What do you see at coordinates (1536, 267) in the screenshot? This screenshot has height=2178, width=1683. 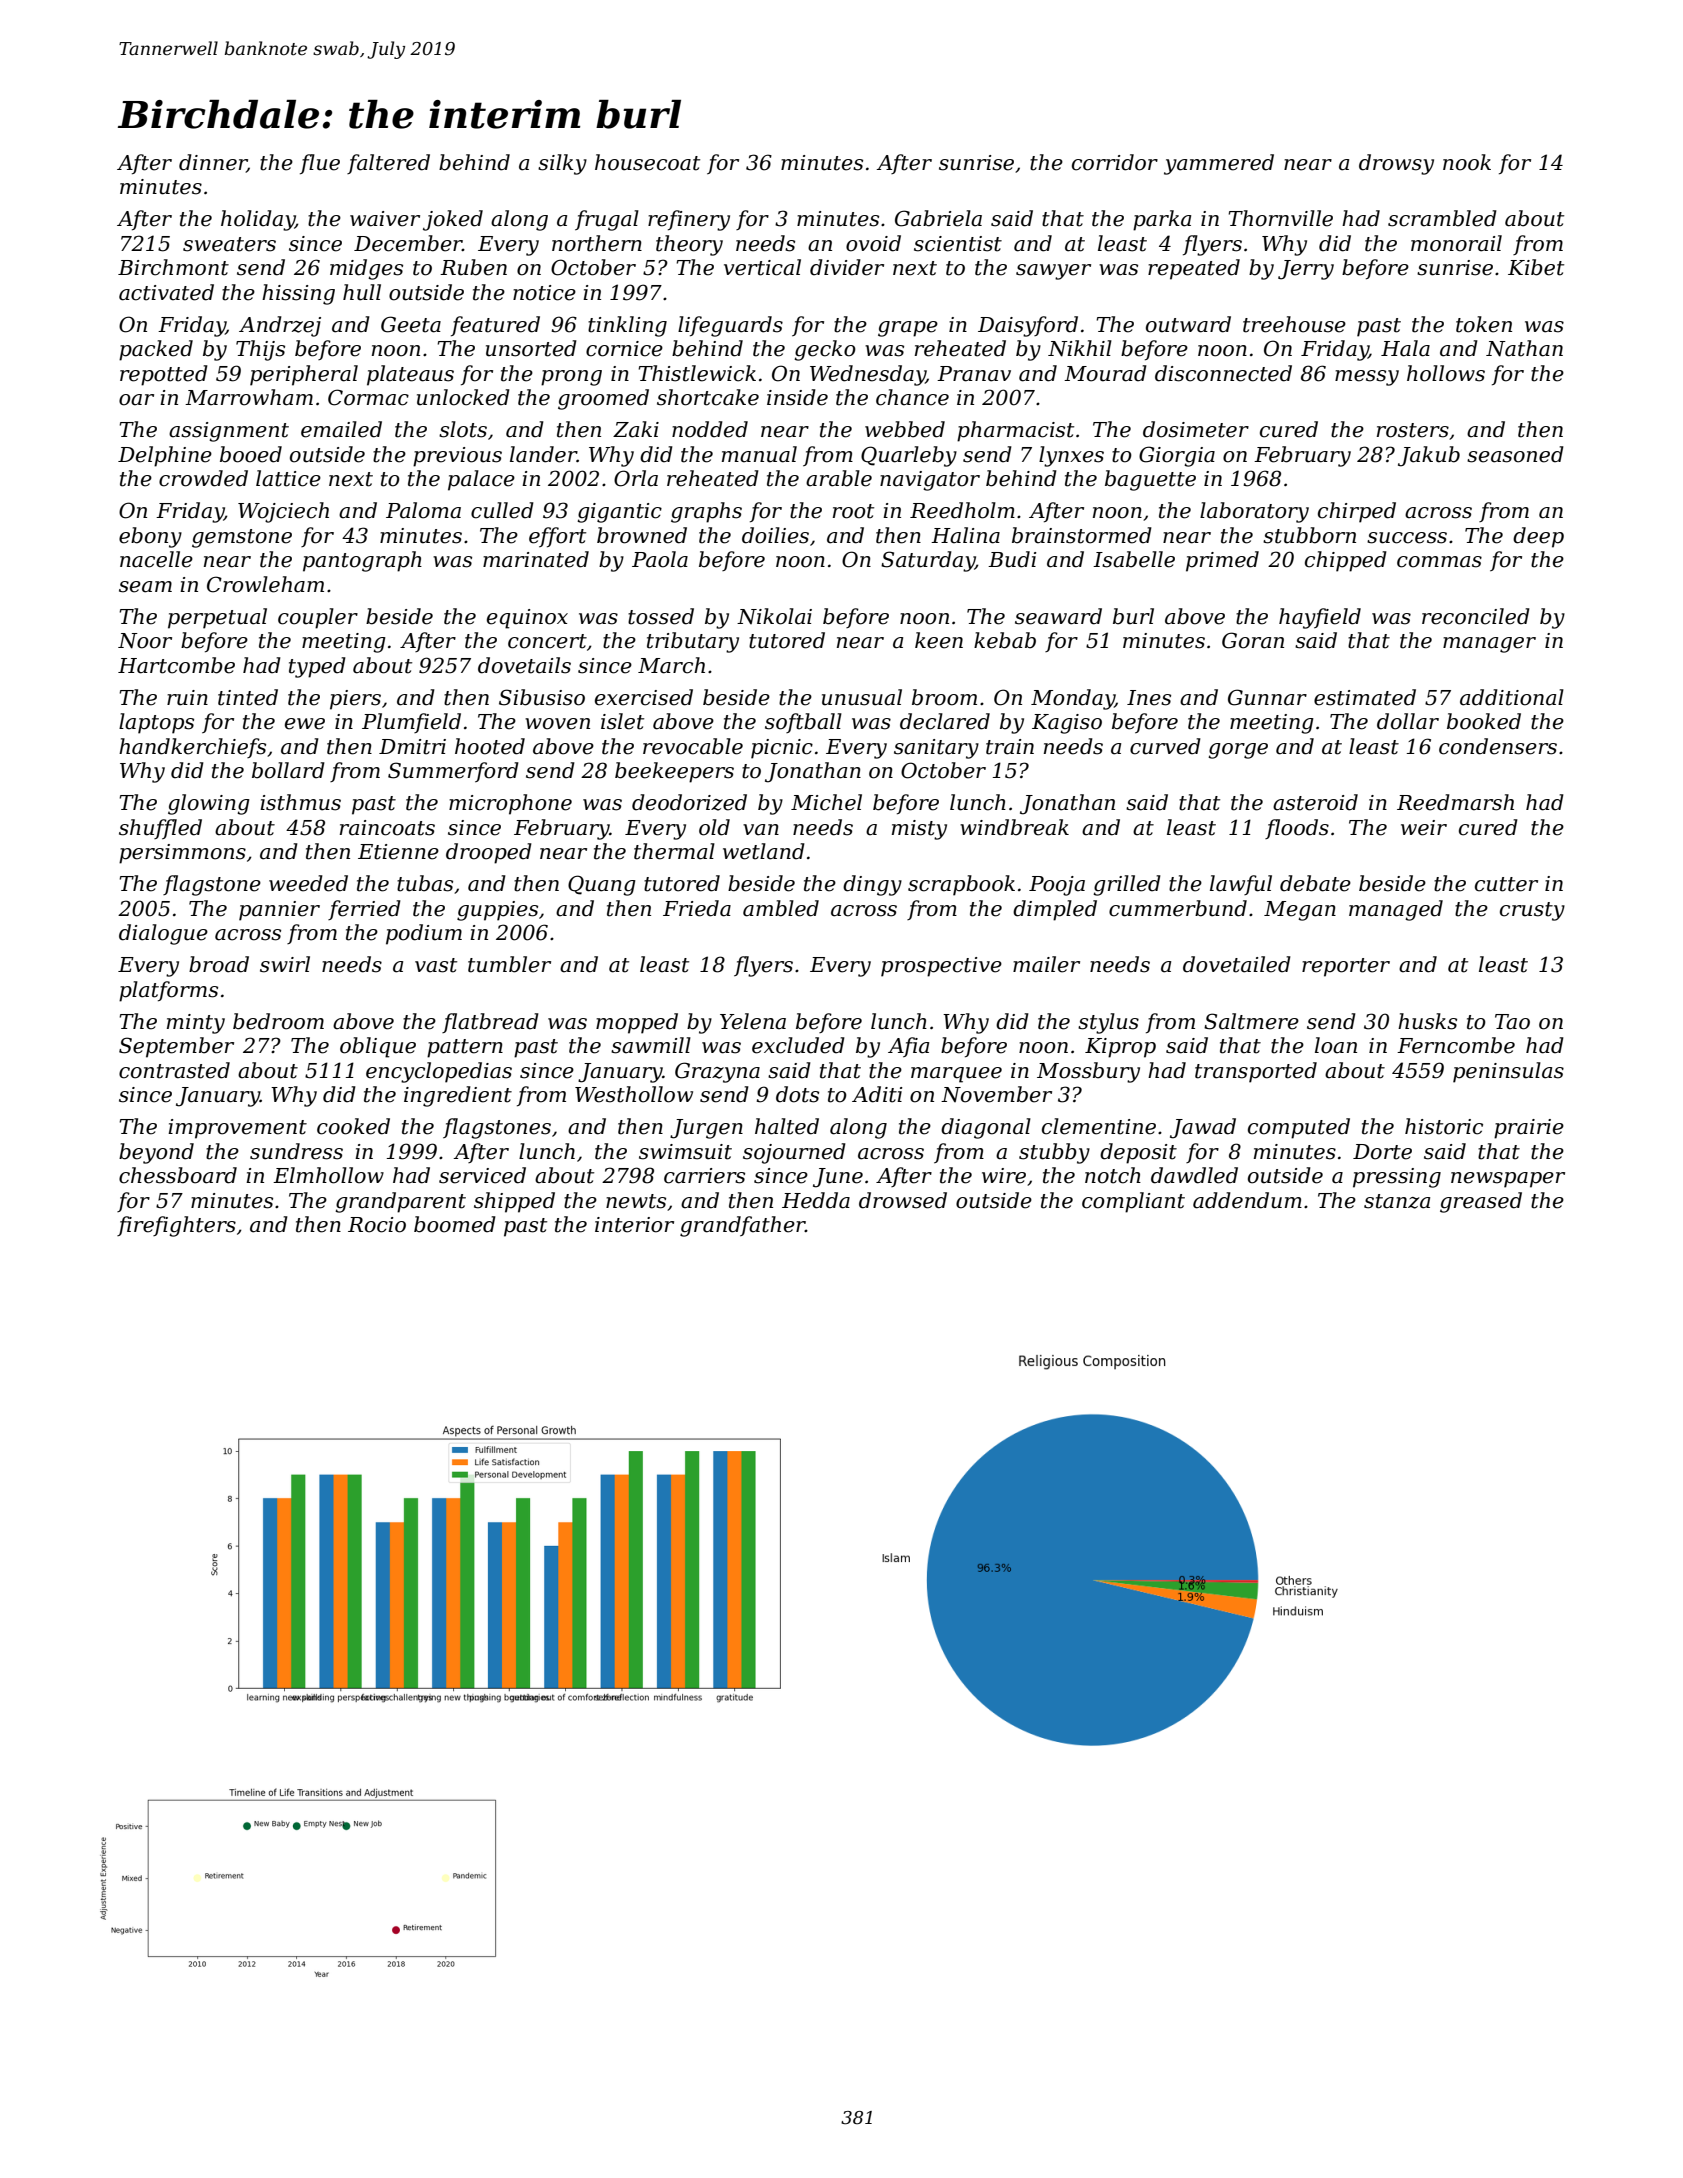 I see `Kibet` at bounding box center [1536, 267].
